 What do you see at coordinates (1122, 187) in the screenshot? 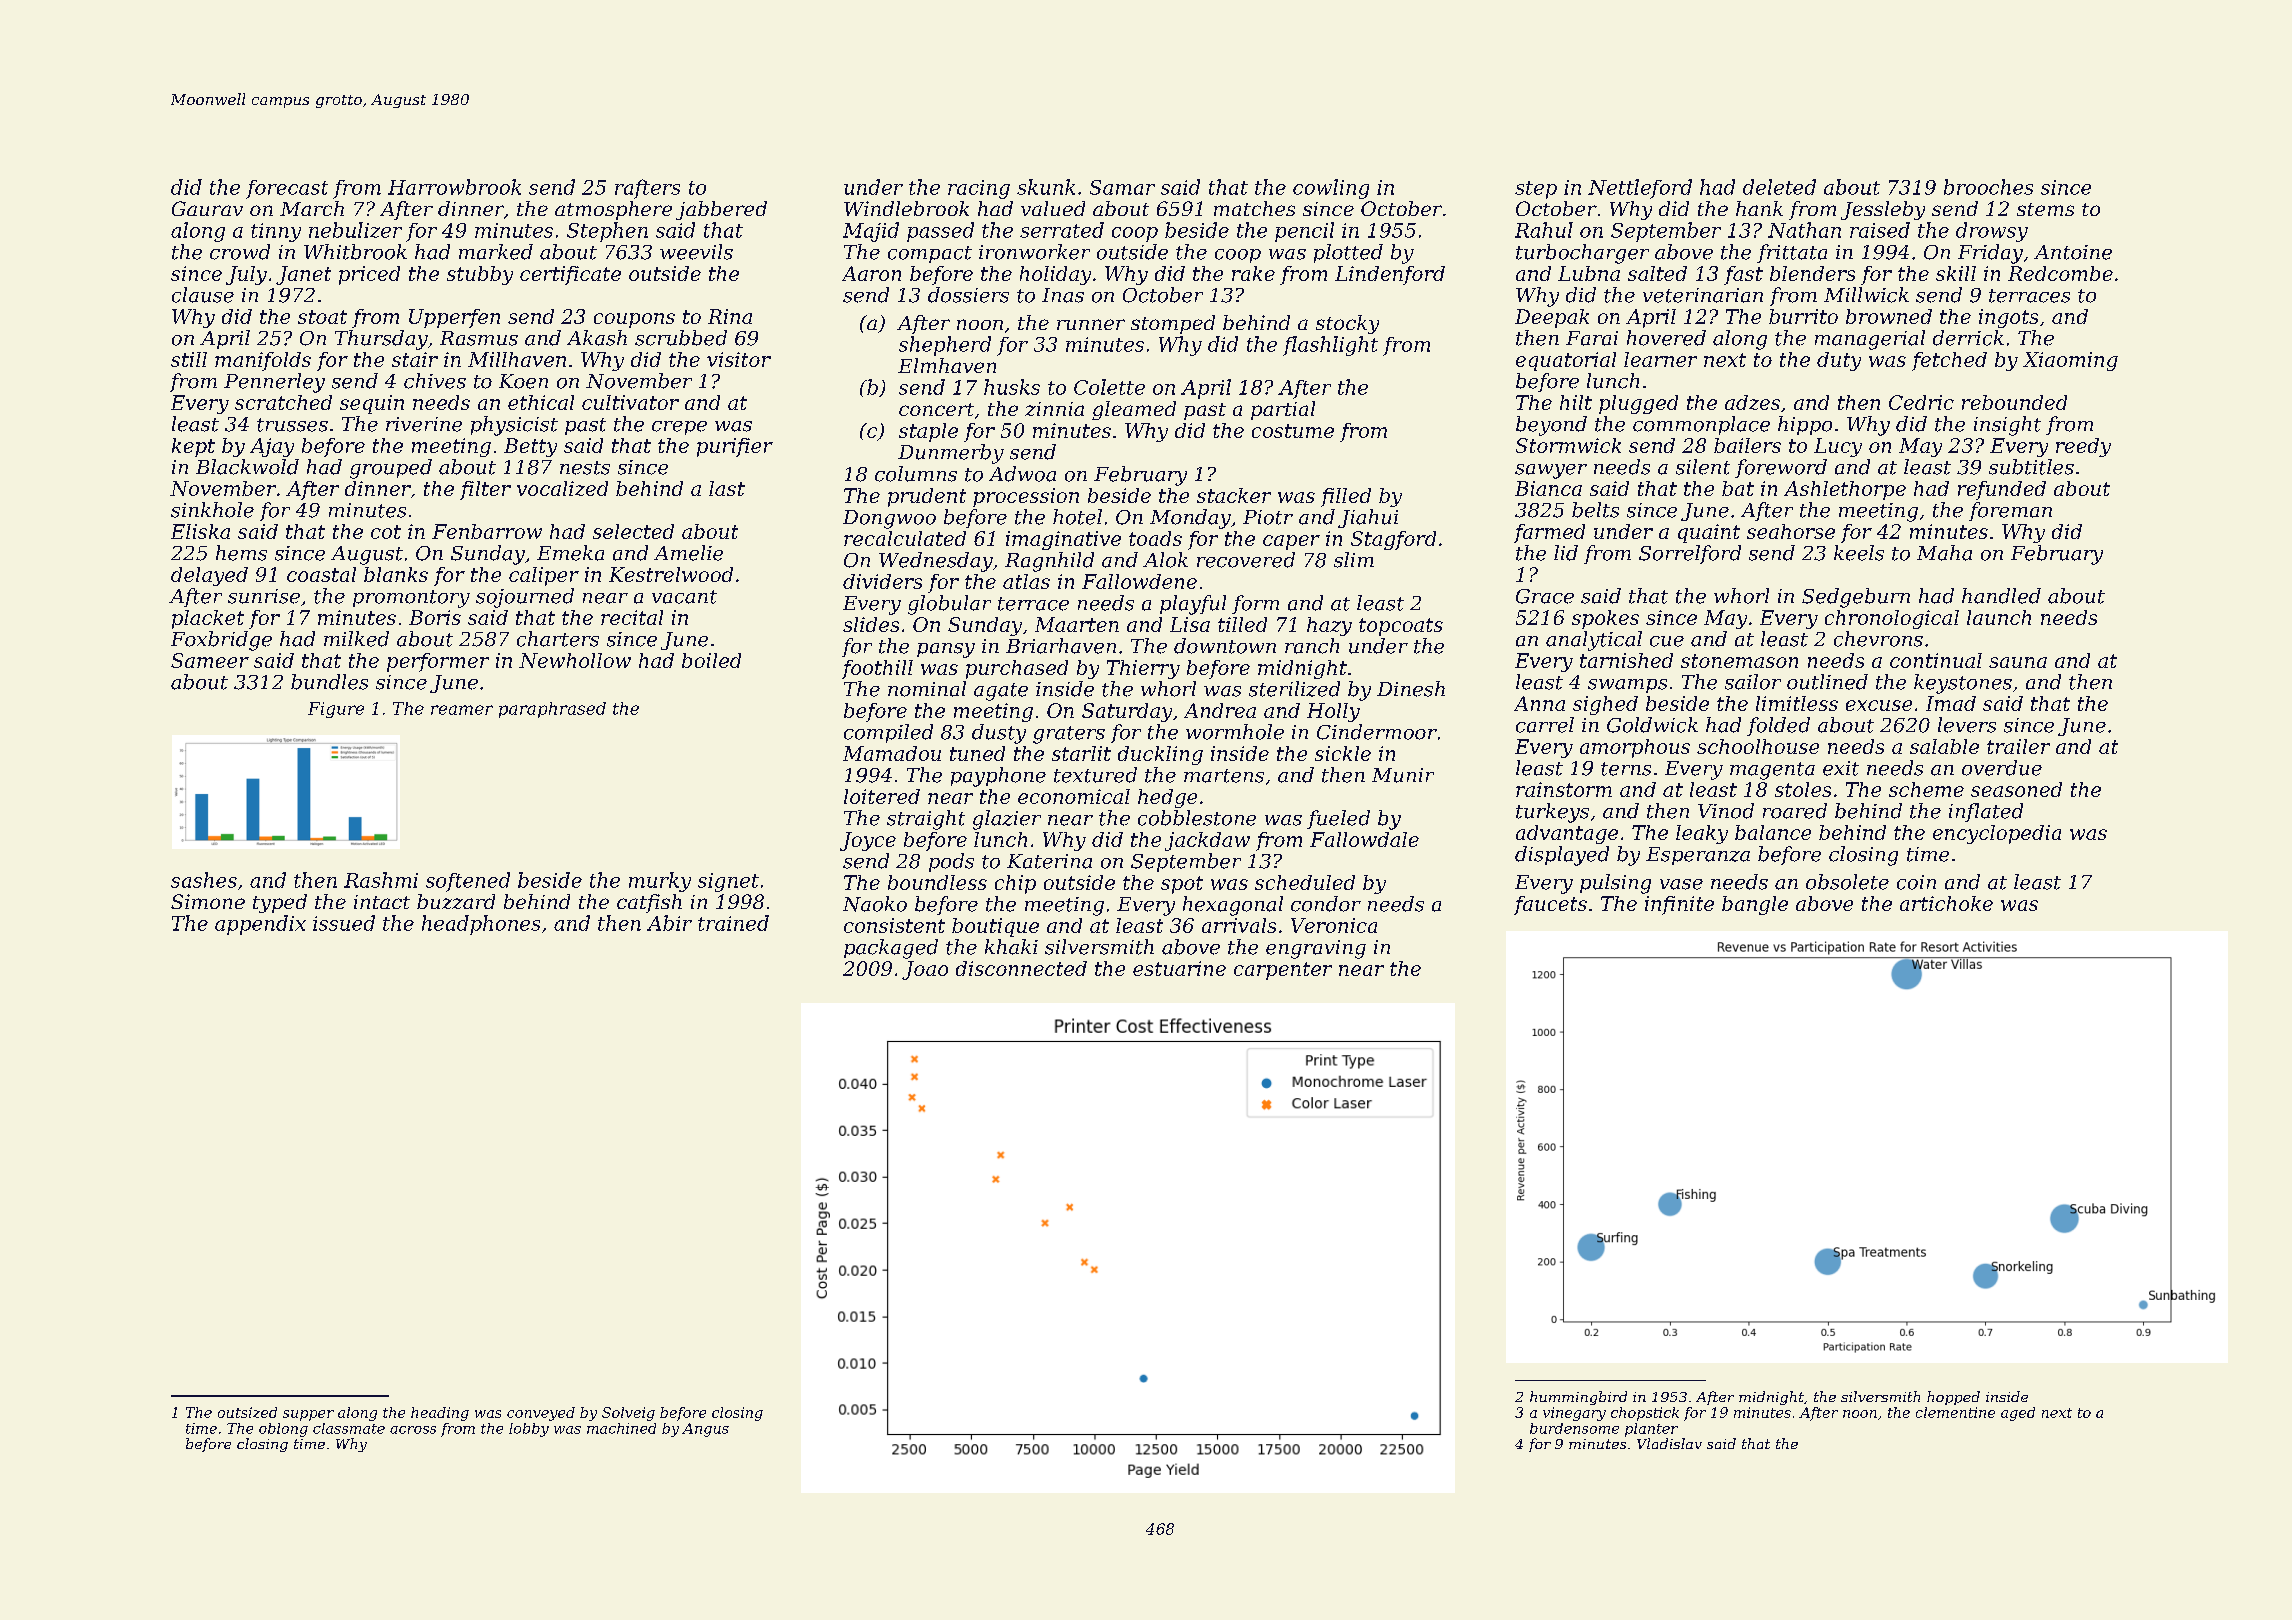
I see `Samar` at bounding box center [1122, 187].
